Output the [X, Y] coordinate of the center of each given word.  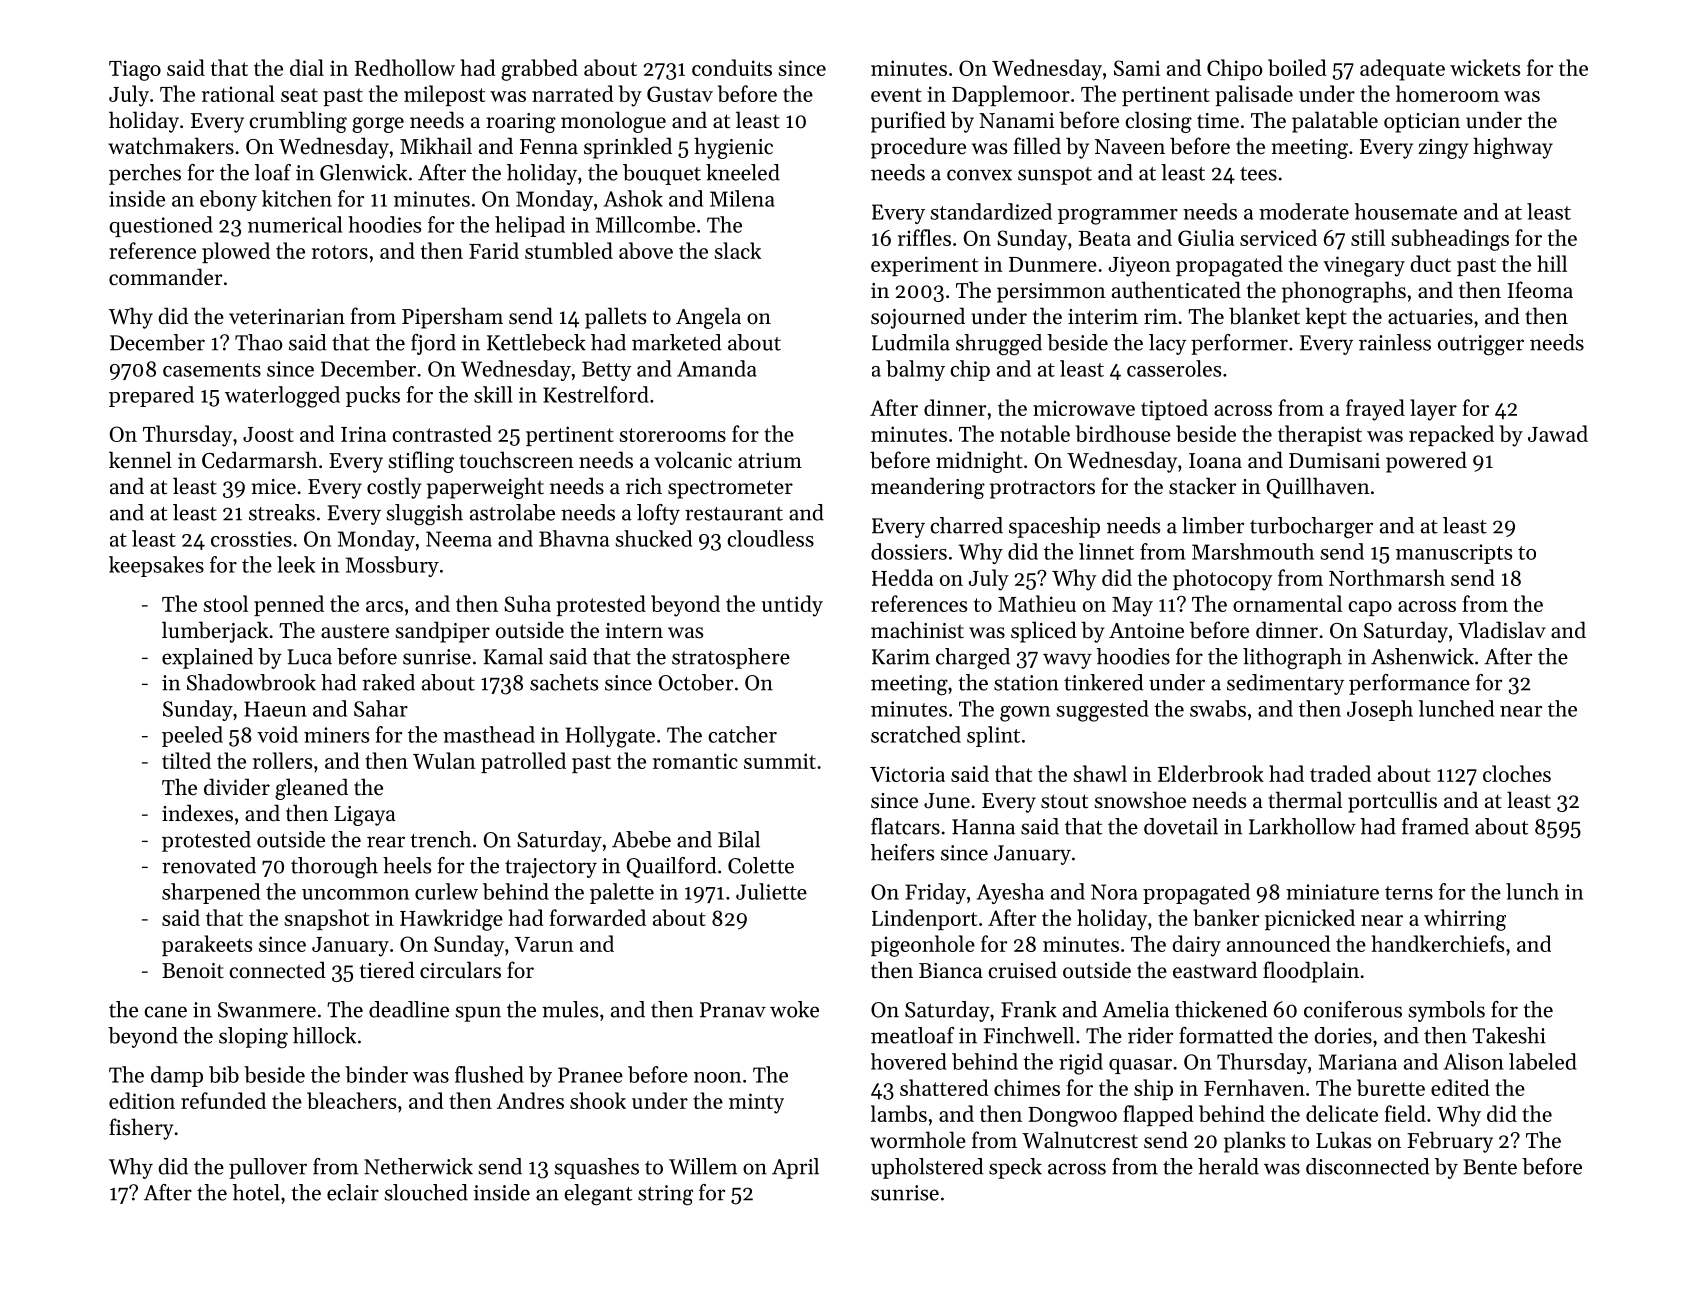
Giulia [1206, 237]
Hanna [983, 827]
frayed [1375, 410]
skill [493, 394]
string [665, 1195]
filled [1037, 146]
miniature [1332, 892]
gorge [378, 125]
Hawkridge [451, 920]
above [646, 250]
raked [389, 682]
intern [634, 631]
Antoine [1146, 631]
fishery [141, 1129]
